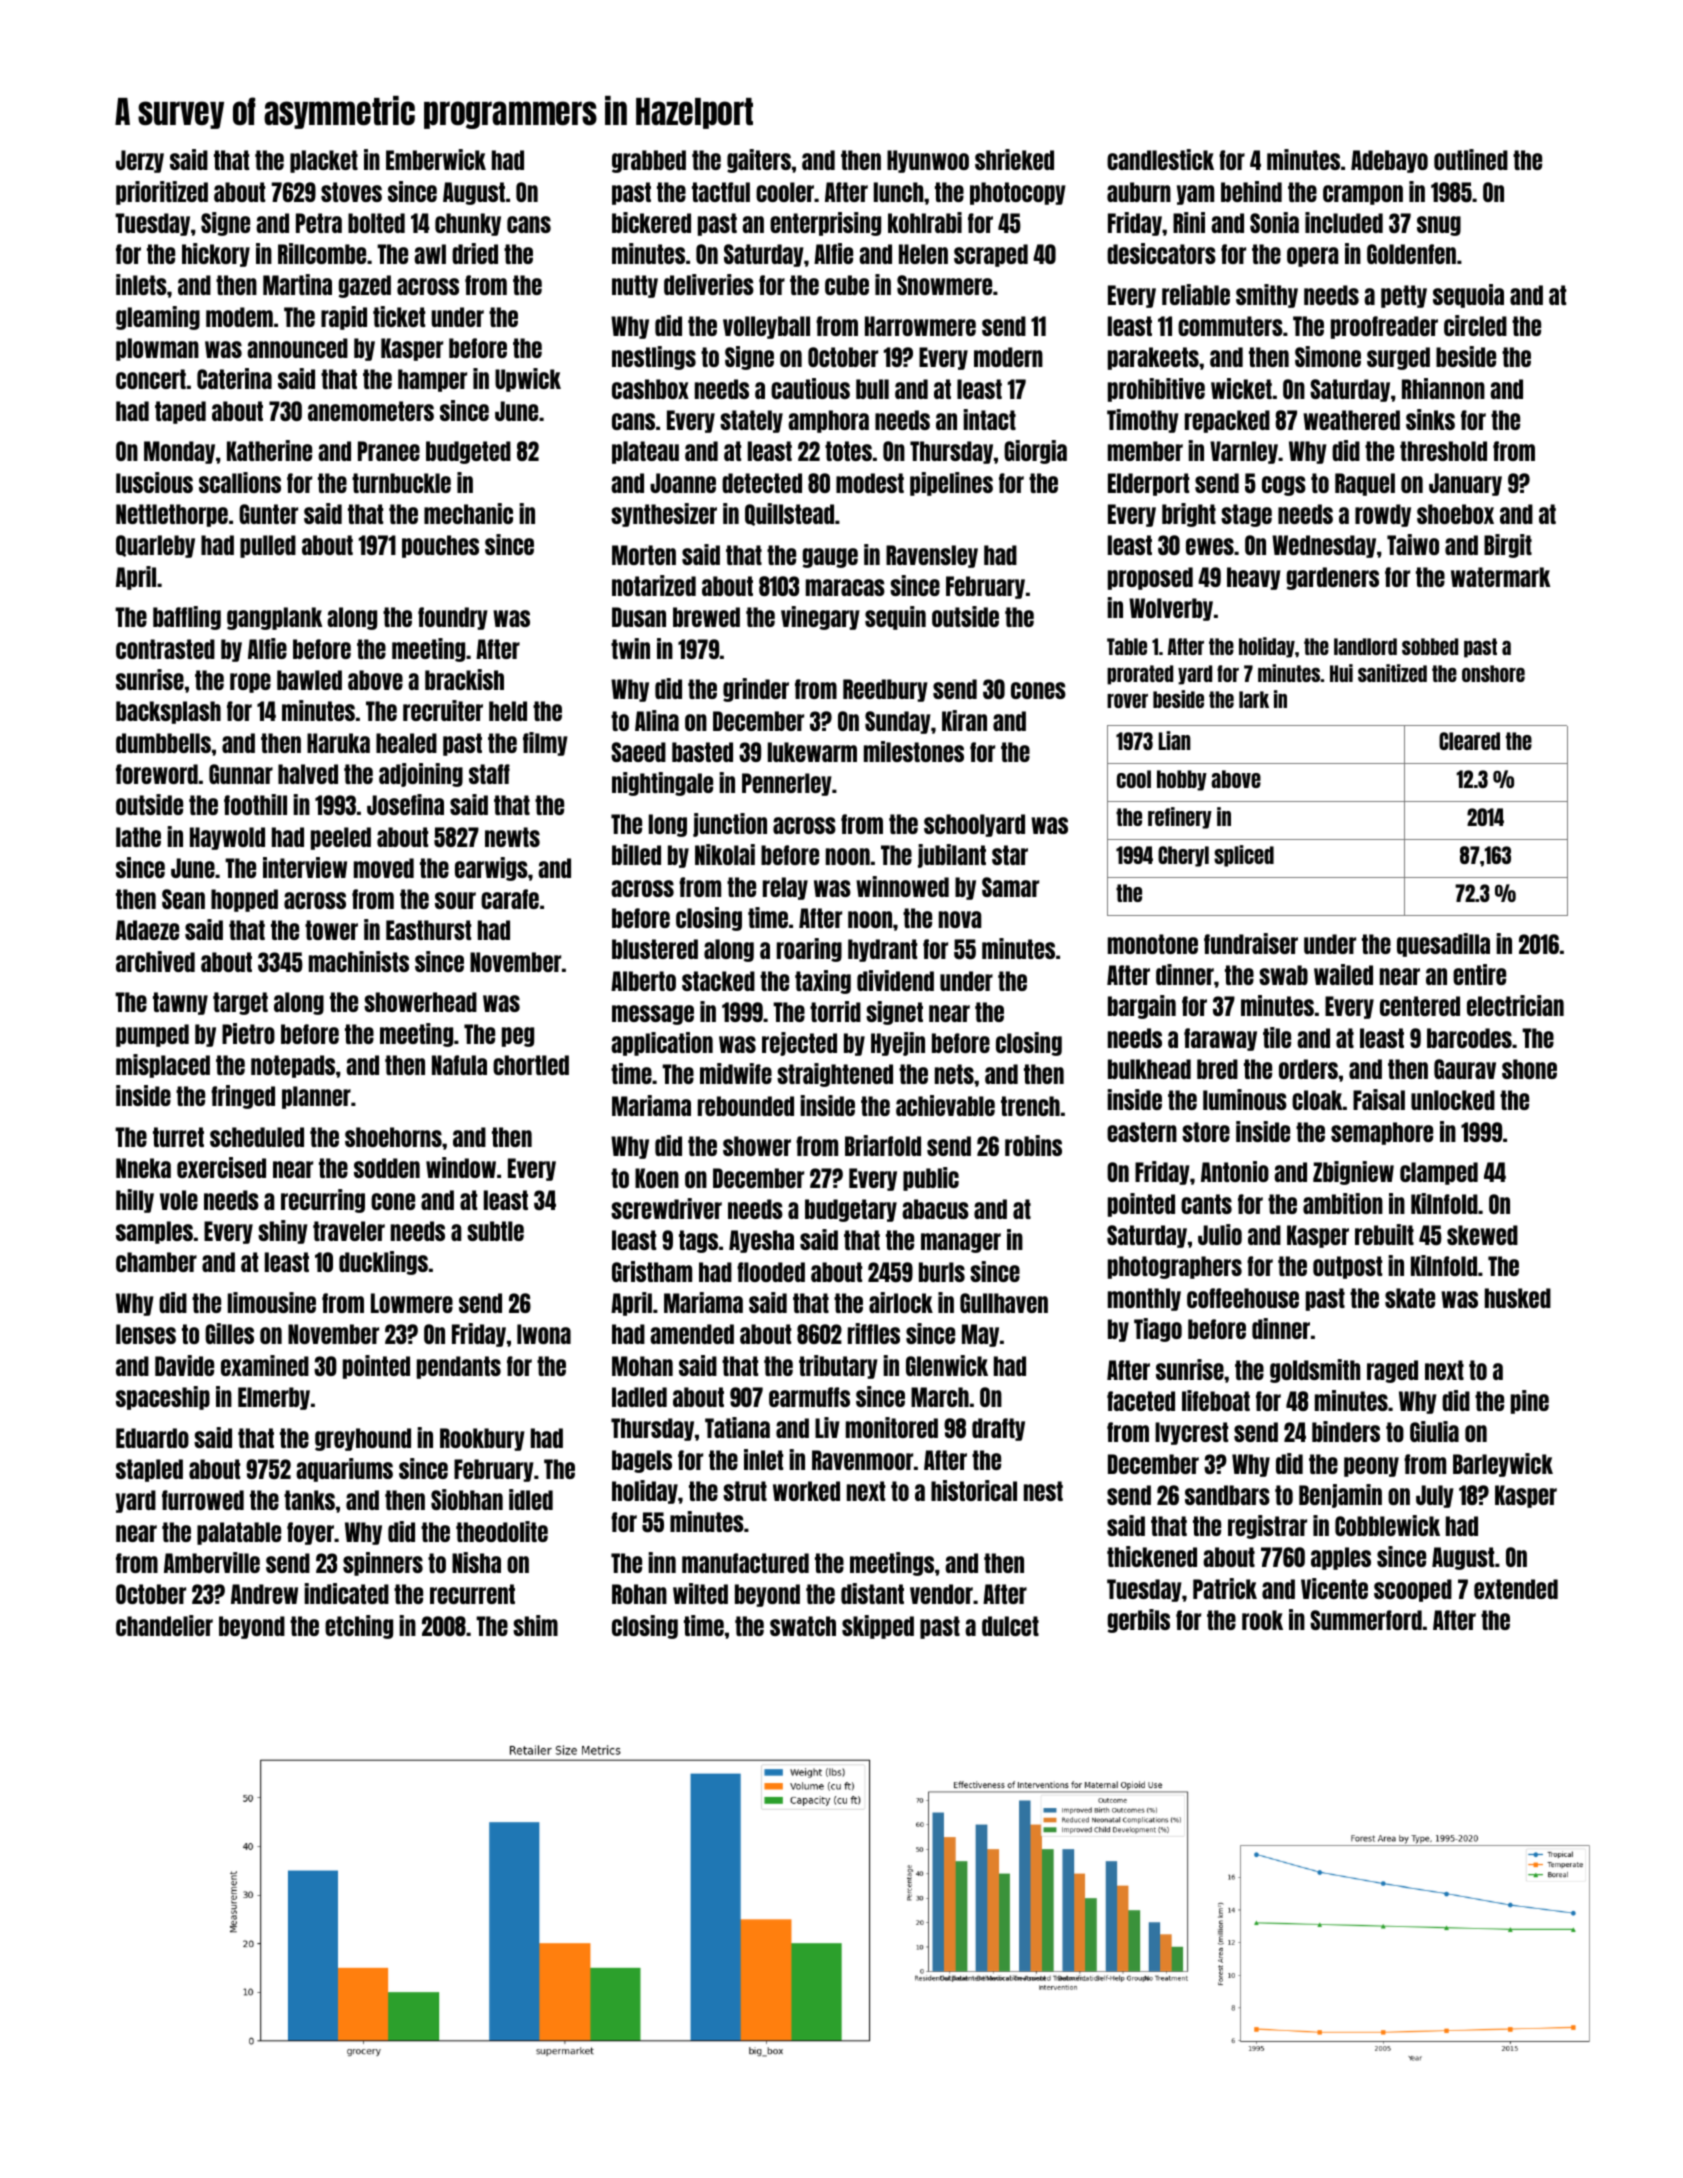  I want to click on detected, so click(762, 483).
